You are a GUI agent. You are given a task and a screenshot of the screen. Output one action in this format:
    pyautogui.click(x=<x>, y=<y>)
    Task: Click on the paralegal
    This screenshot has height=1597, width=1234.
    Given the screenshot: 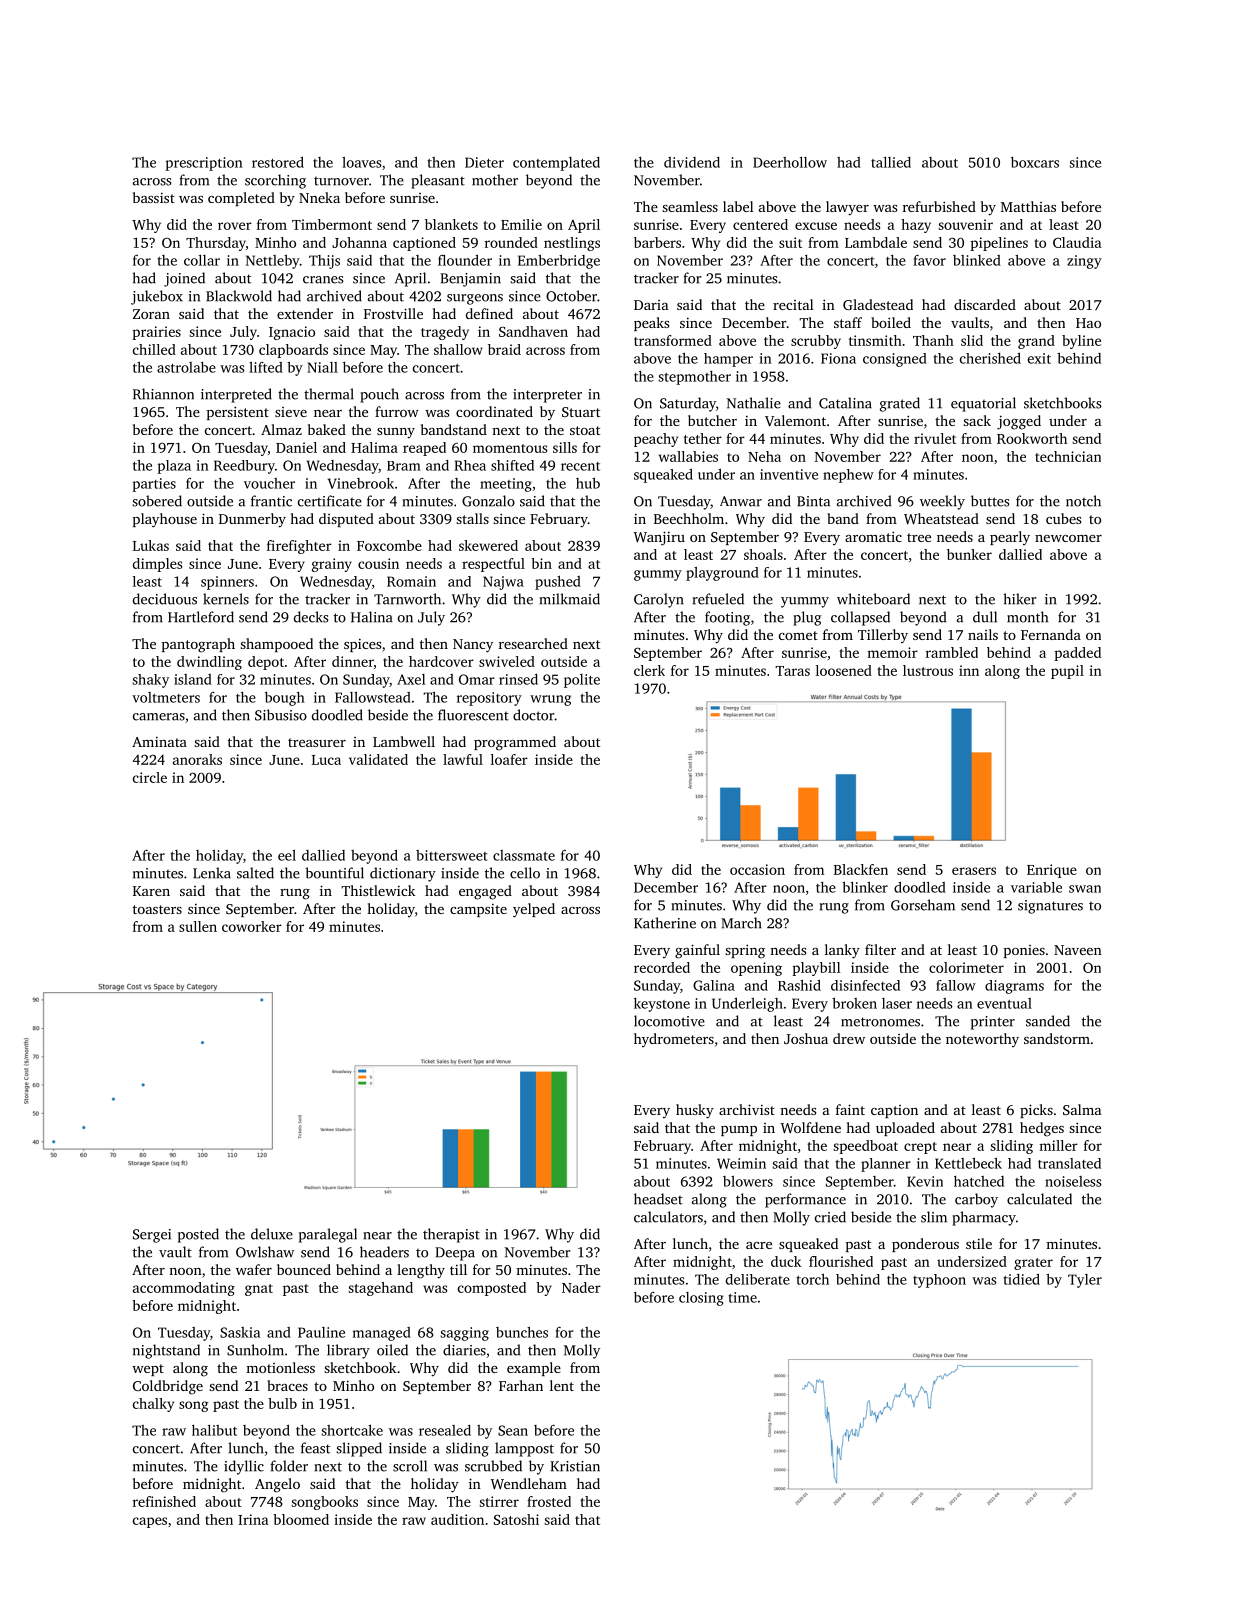 What is the action you would take?
    pyautogui.click(x=328, y=1235)
